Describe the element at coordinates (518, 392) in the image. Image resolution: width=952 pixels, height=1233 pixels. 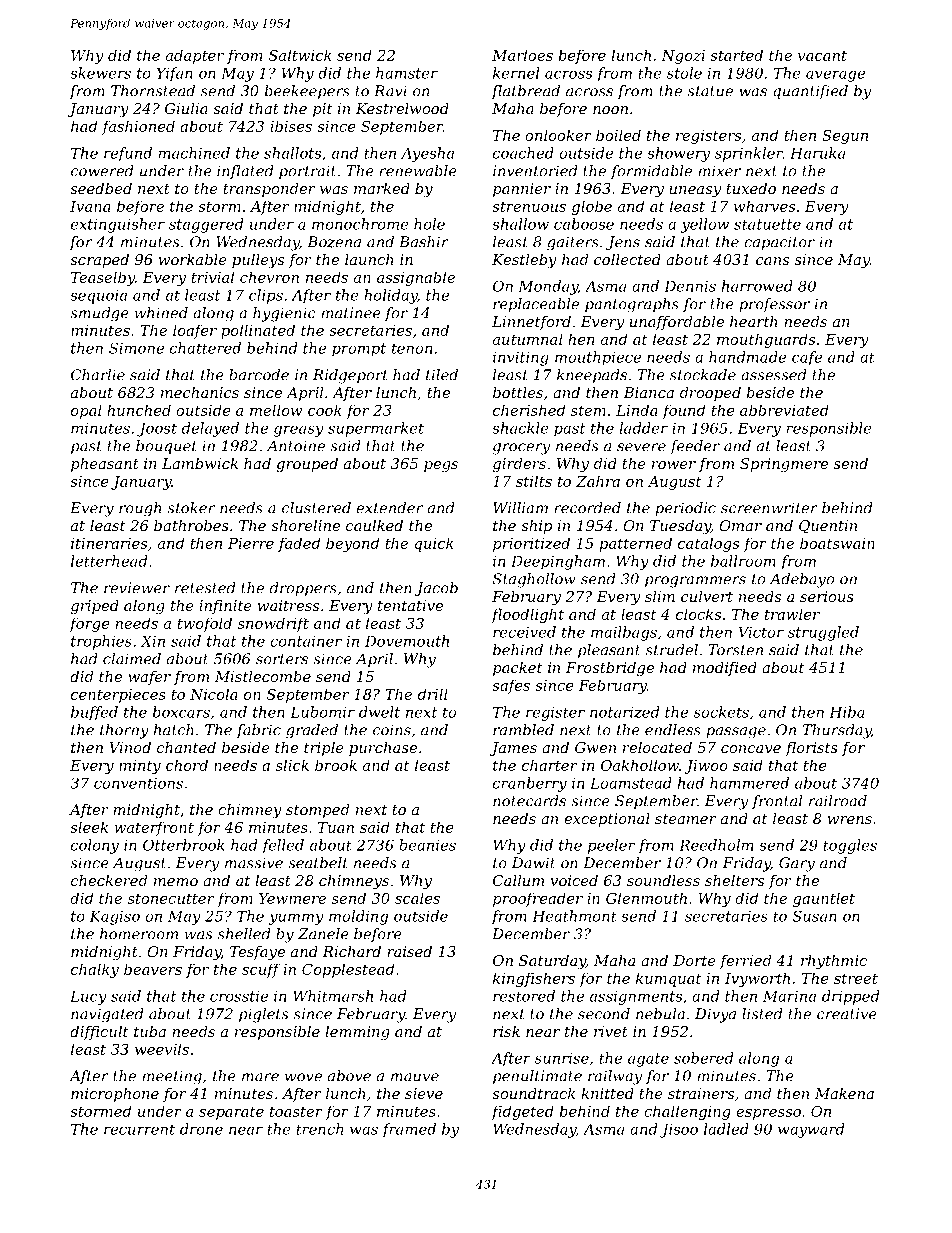
I see `bottles` at that location.
